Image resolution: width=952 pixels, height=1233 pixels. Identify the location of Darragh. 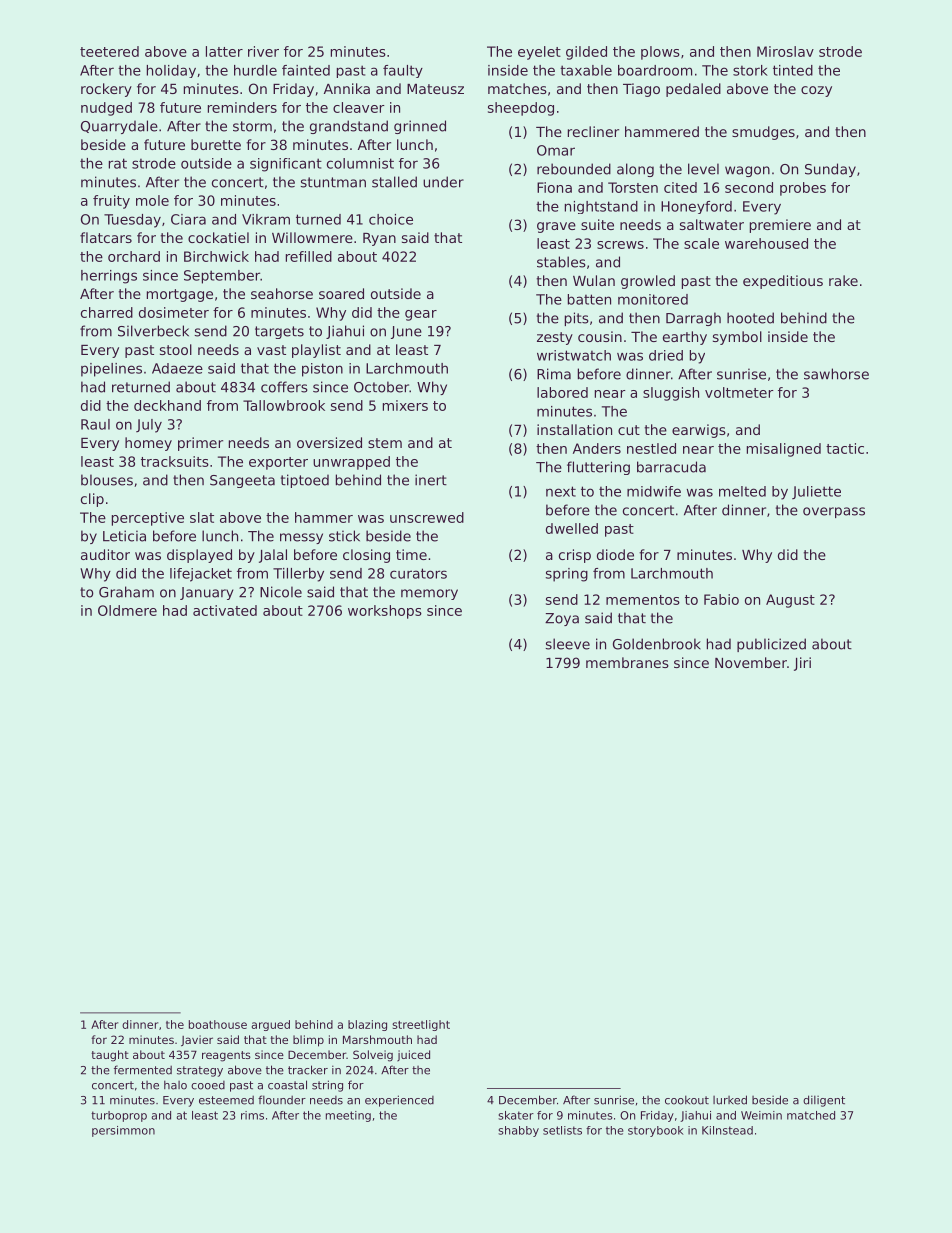
(693, 319).
